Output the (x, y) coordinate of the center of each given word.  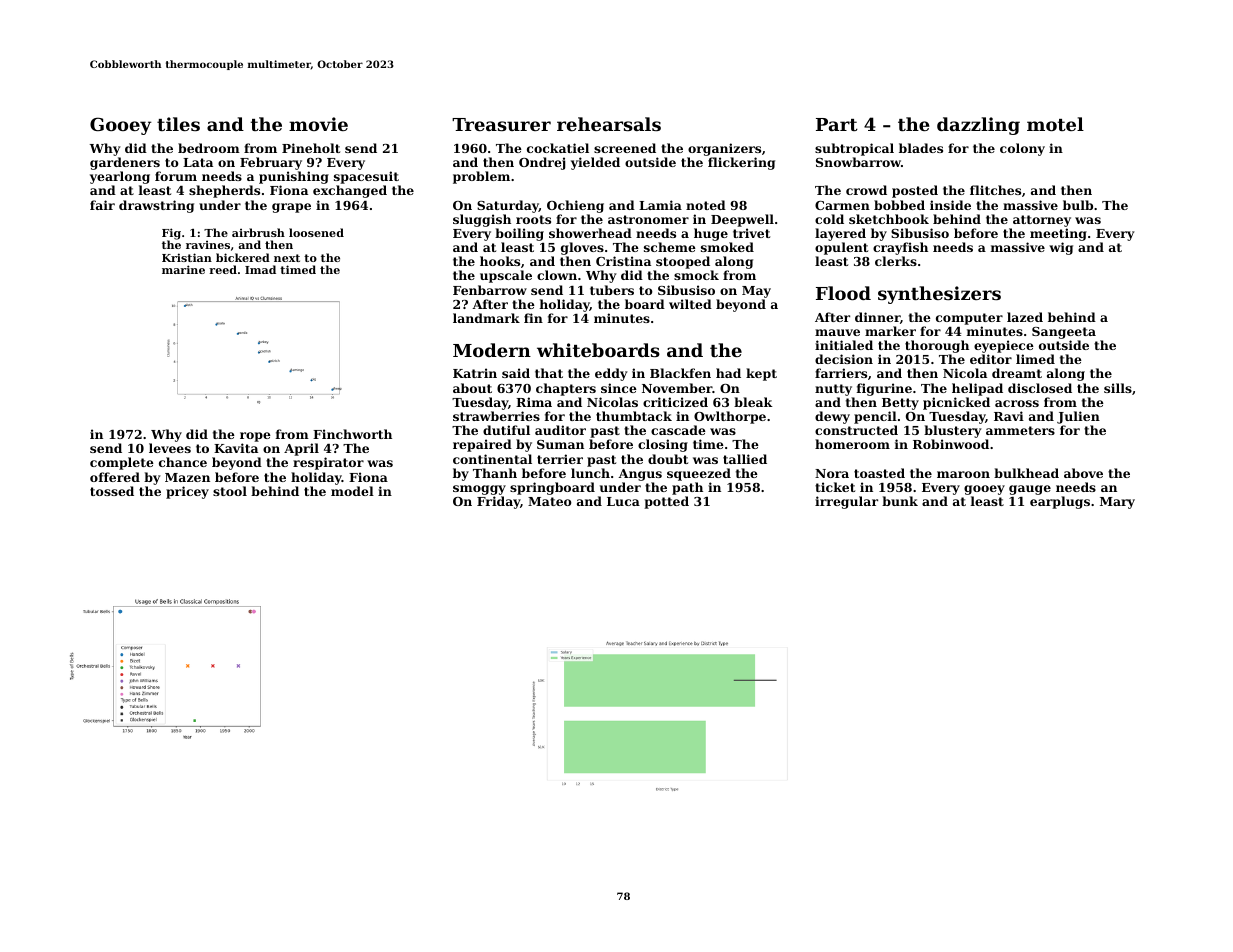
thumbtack (634, 416)
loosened (316, 232)
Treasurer (501, 124)
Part (837, 124)
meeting (1058, 234)
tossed (112, 491)
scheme (670, 247)
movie (318, 124)
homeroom (852, 444)
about (472, 388)
